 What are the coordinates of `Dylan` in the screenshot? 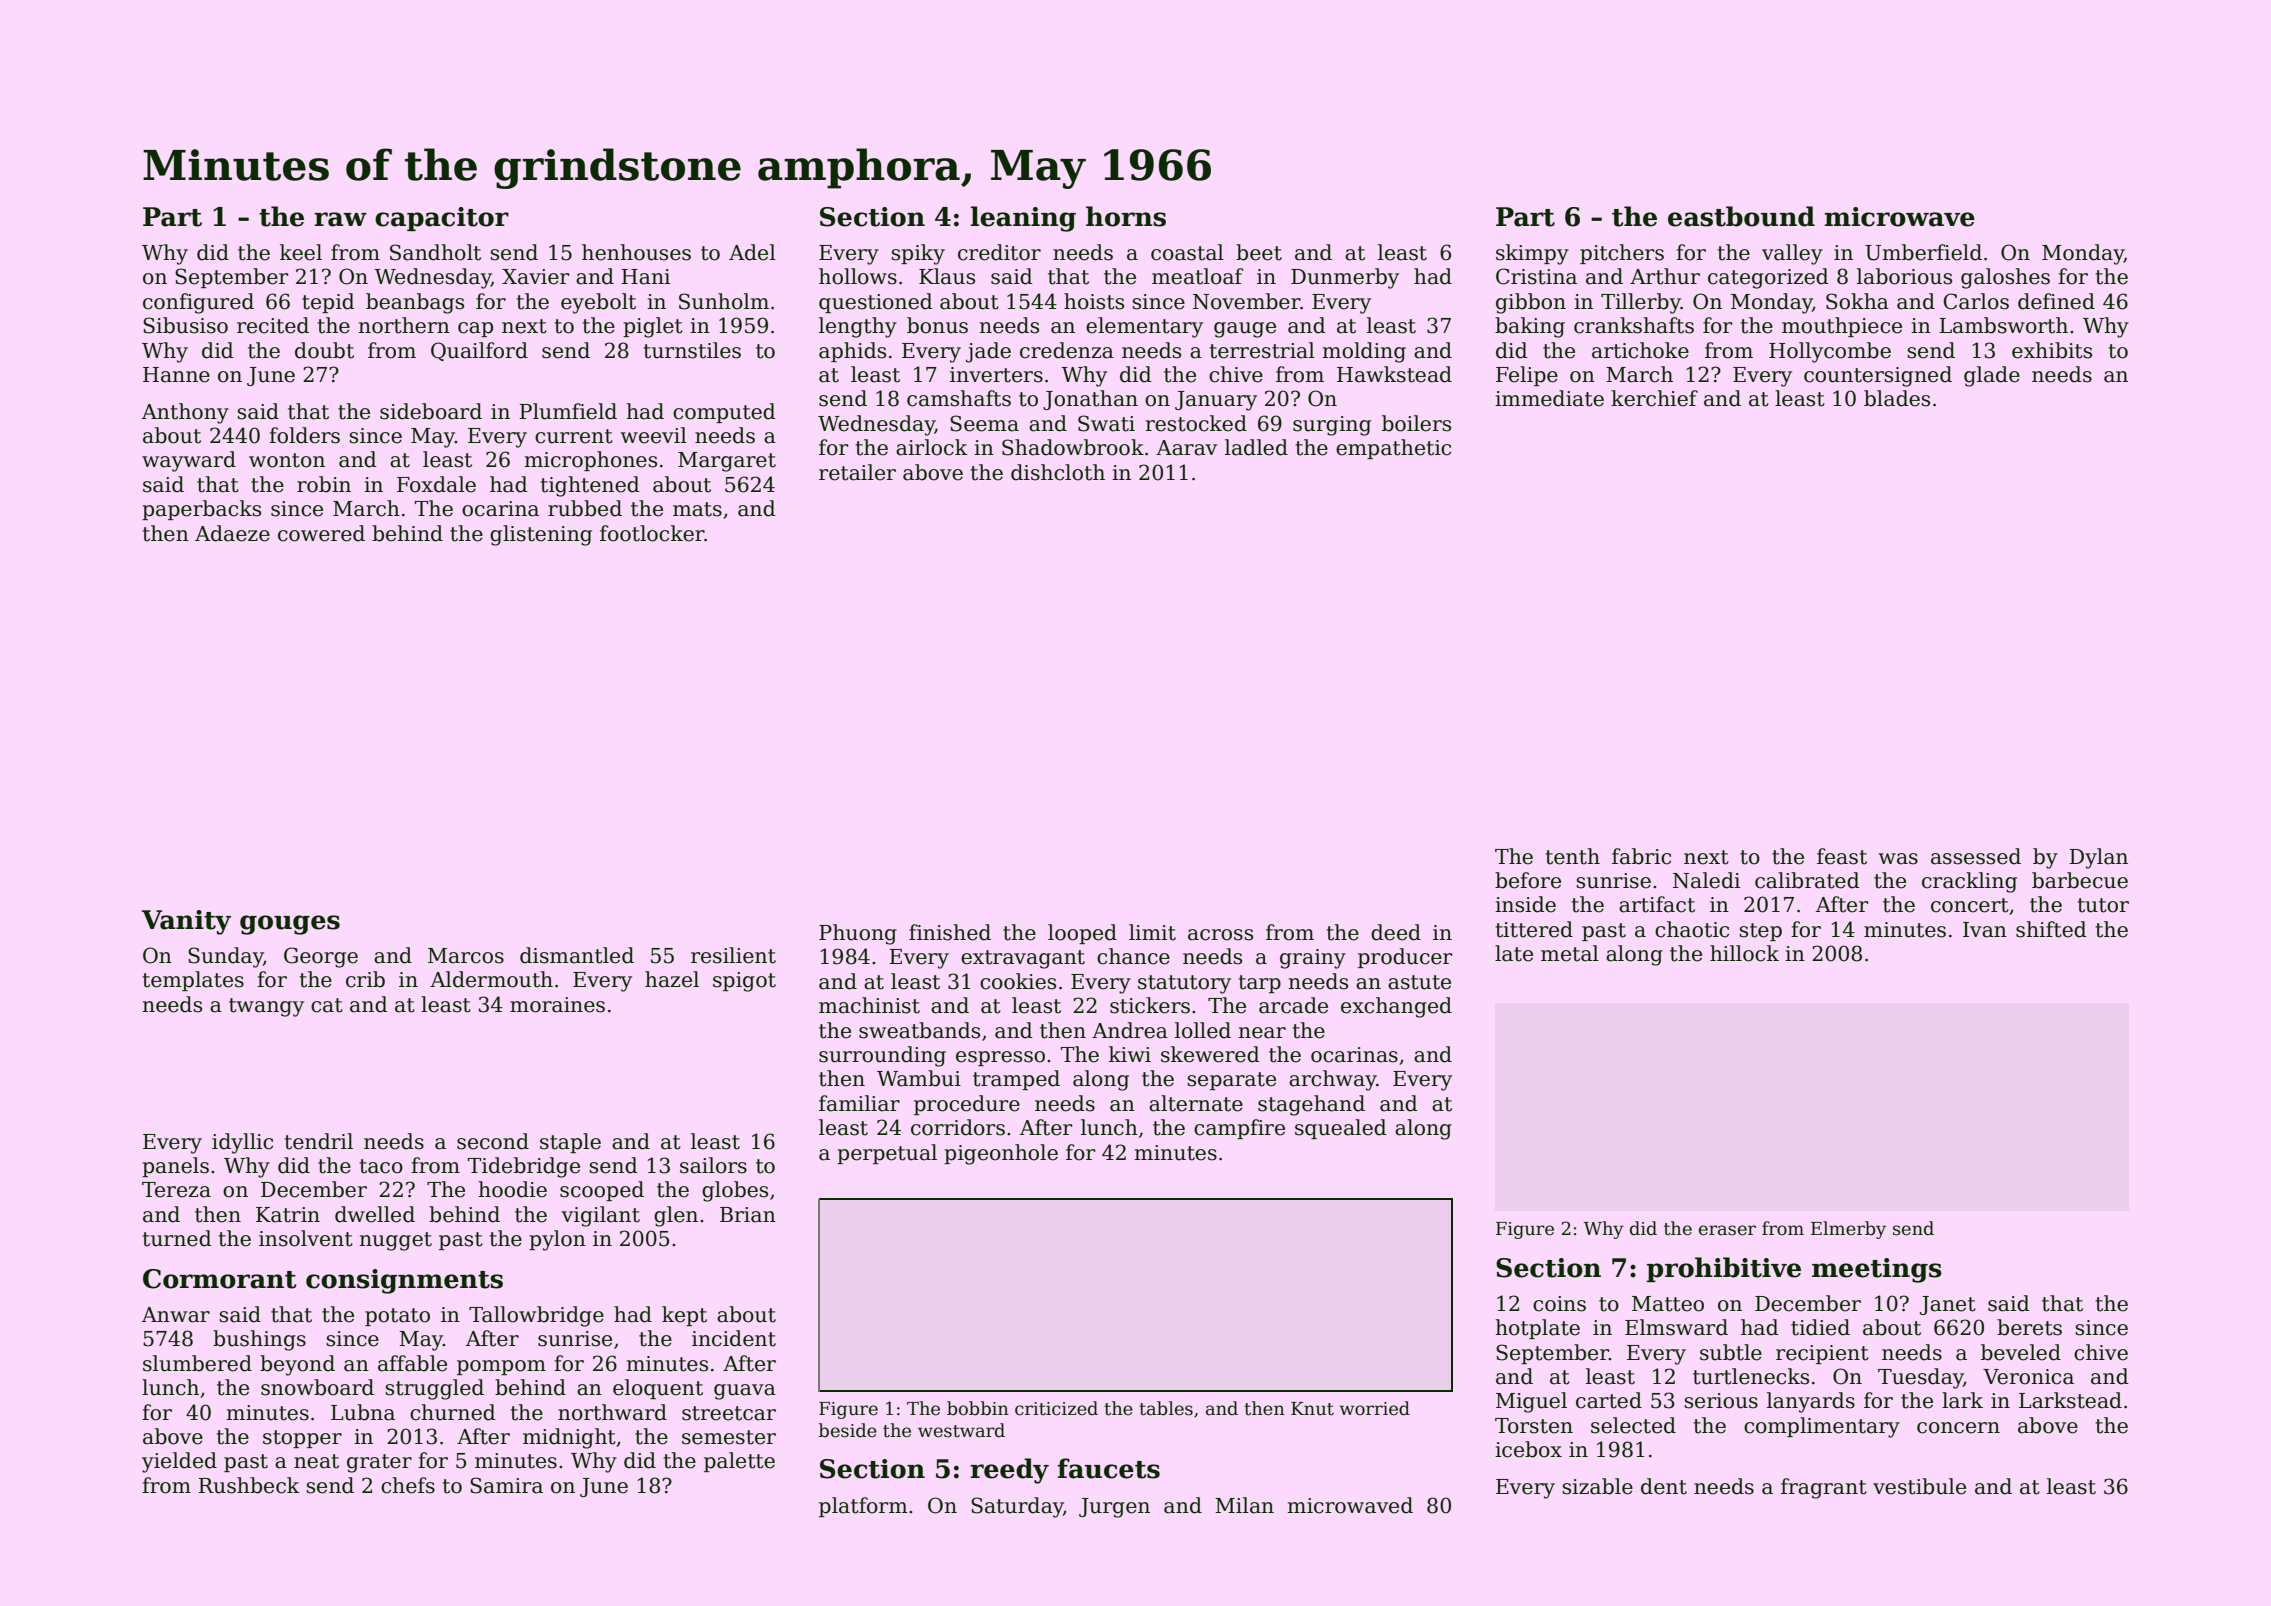 It's located at (2098, 858).
